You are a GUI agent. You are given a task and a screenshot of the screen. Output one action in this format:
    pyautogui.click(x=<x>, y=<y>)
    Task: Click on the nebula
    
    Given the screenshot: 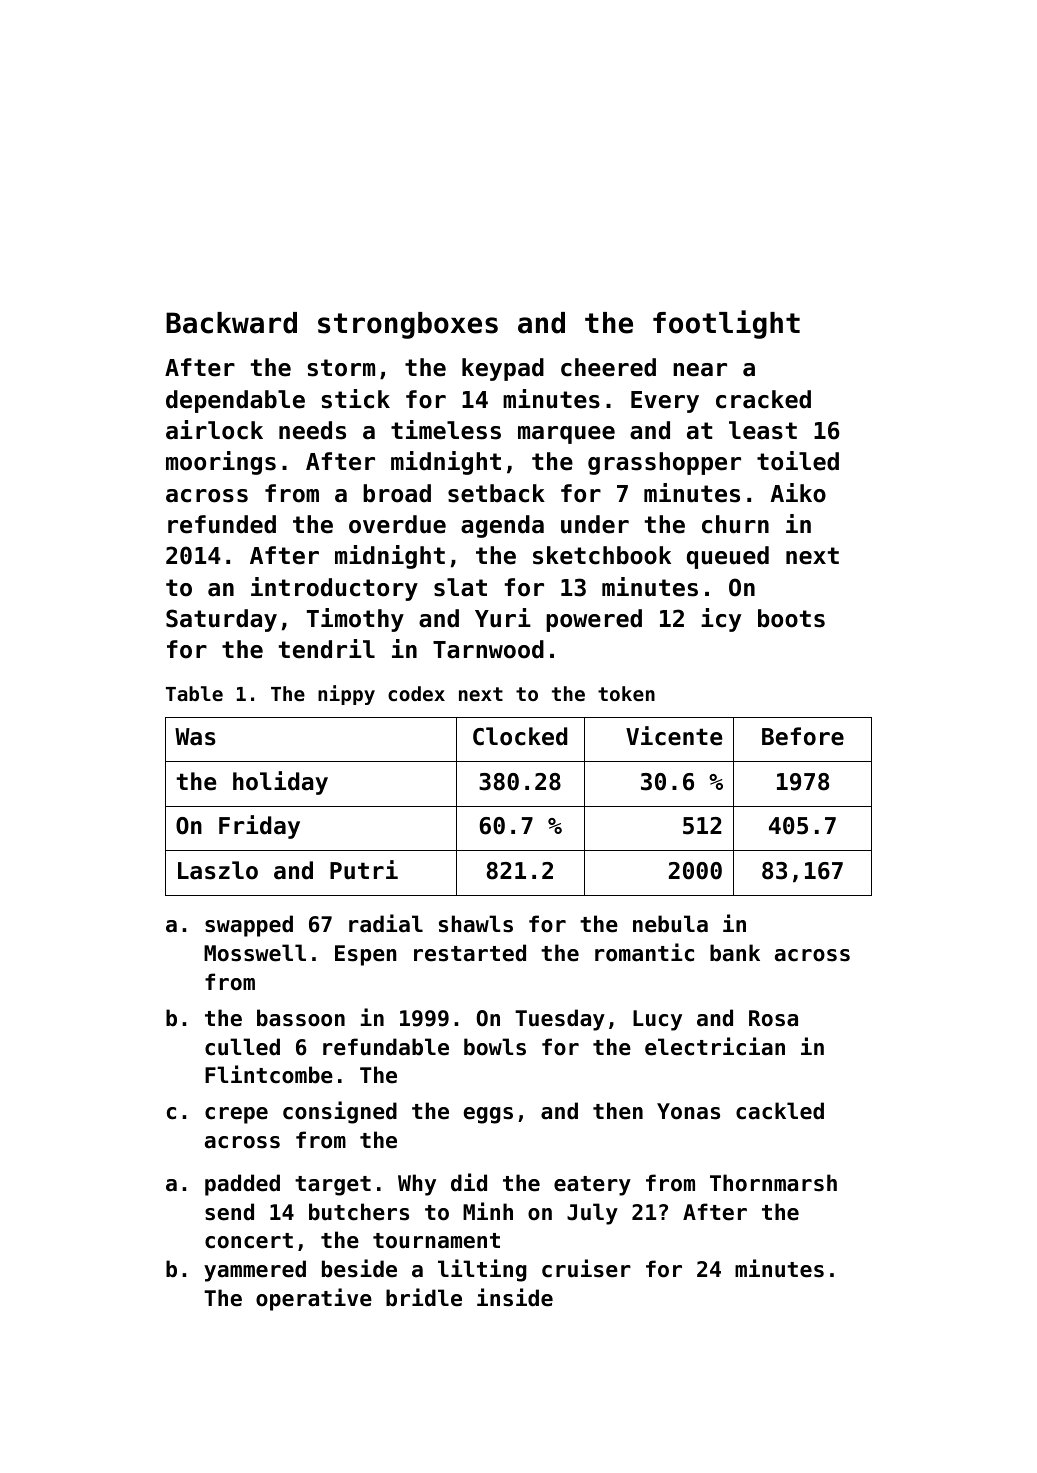 What is the action you would take?
    pyautogui.click(x=670, y=924)
